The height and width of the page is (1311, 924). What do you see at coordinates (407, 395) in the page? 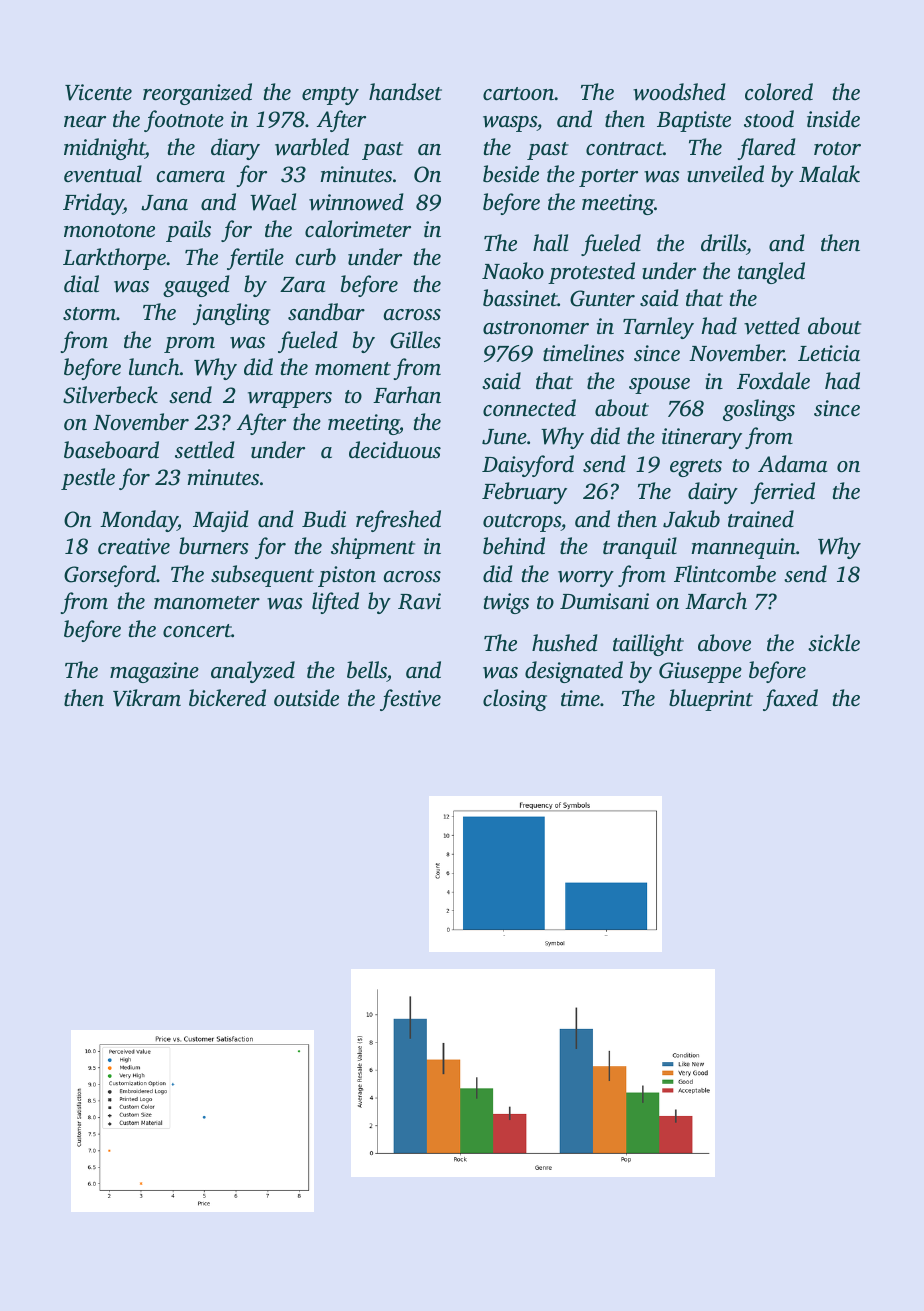
I see `Farhan` at bounding box center [407, 395].
